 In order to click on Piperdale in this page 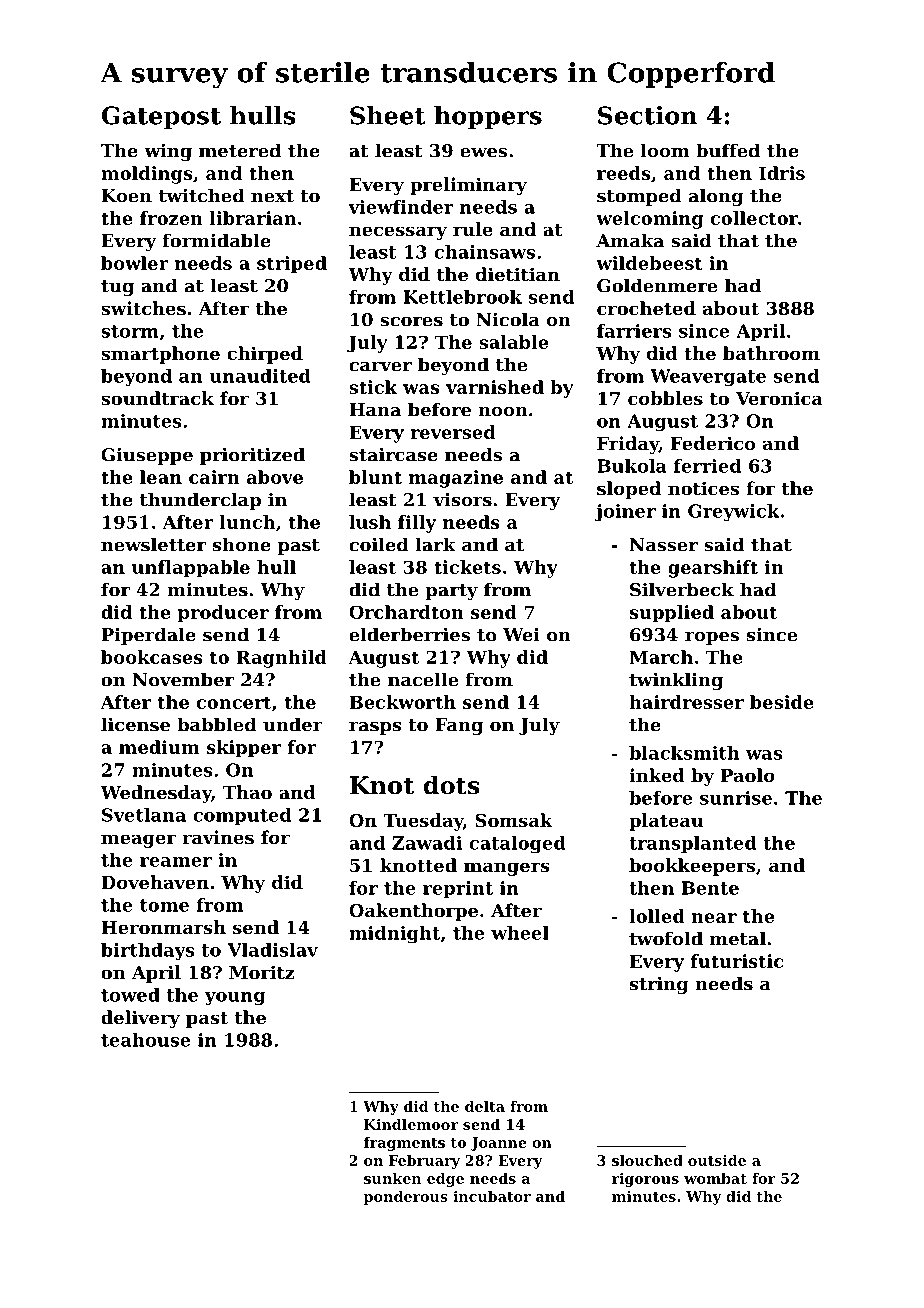, I will do `click(148, 636)`.
